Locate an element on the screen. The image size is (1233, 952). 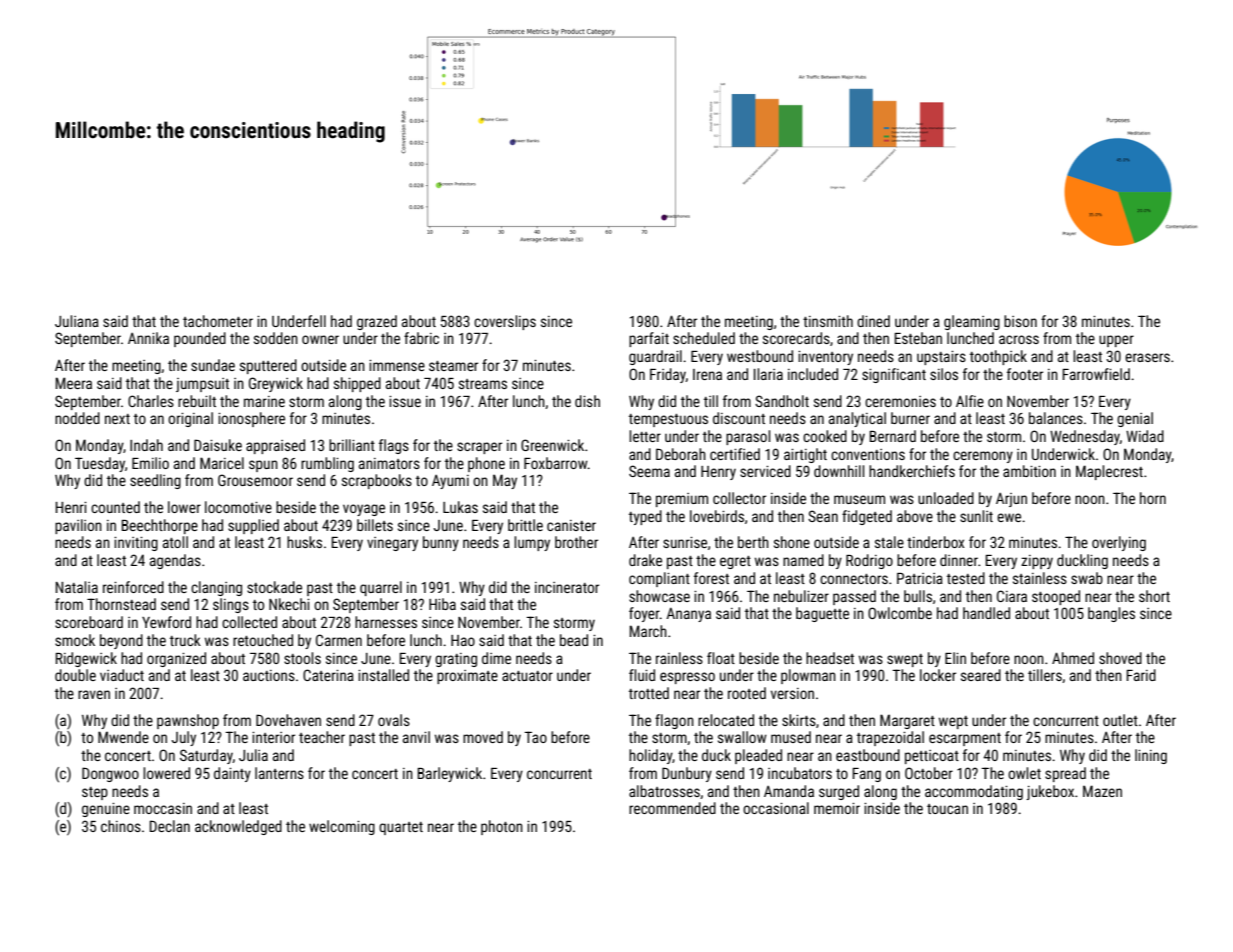
Farid is located at coordinates (1141, 675).
